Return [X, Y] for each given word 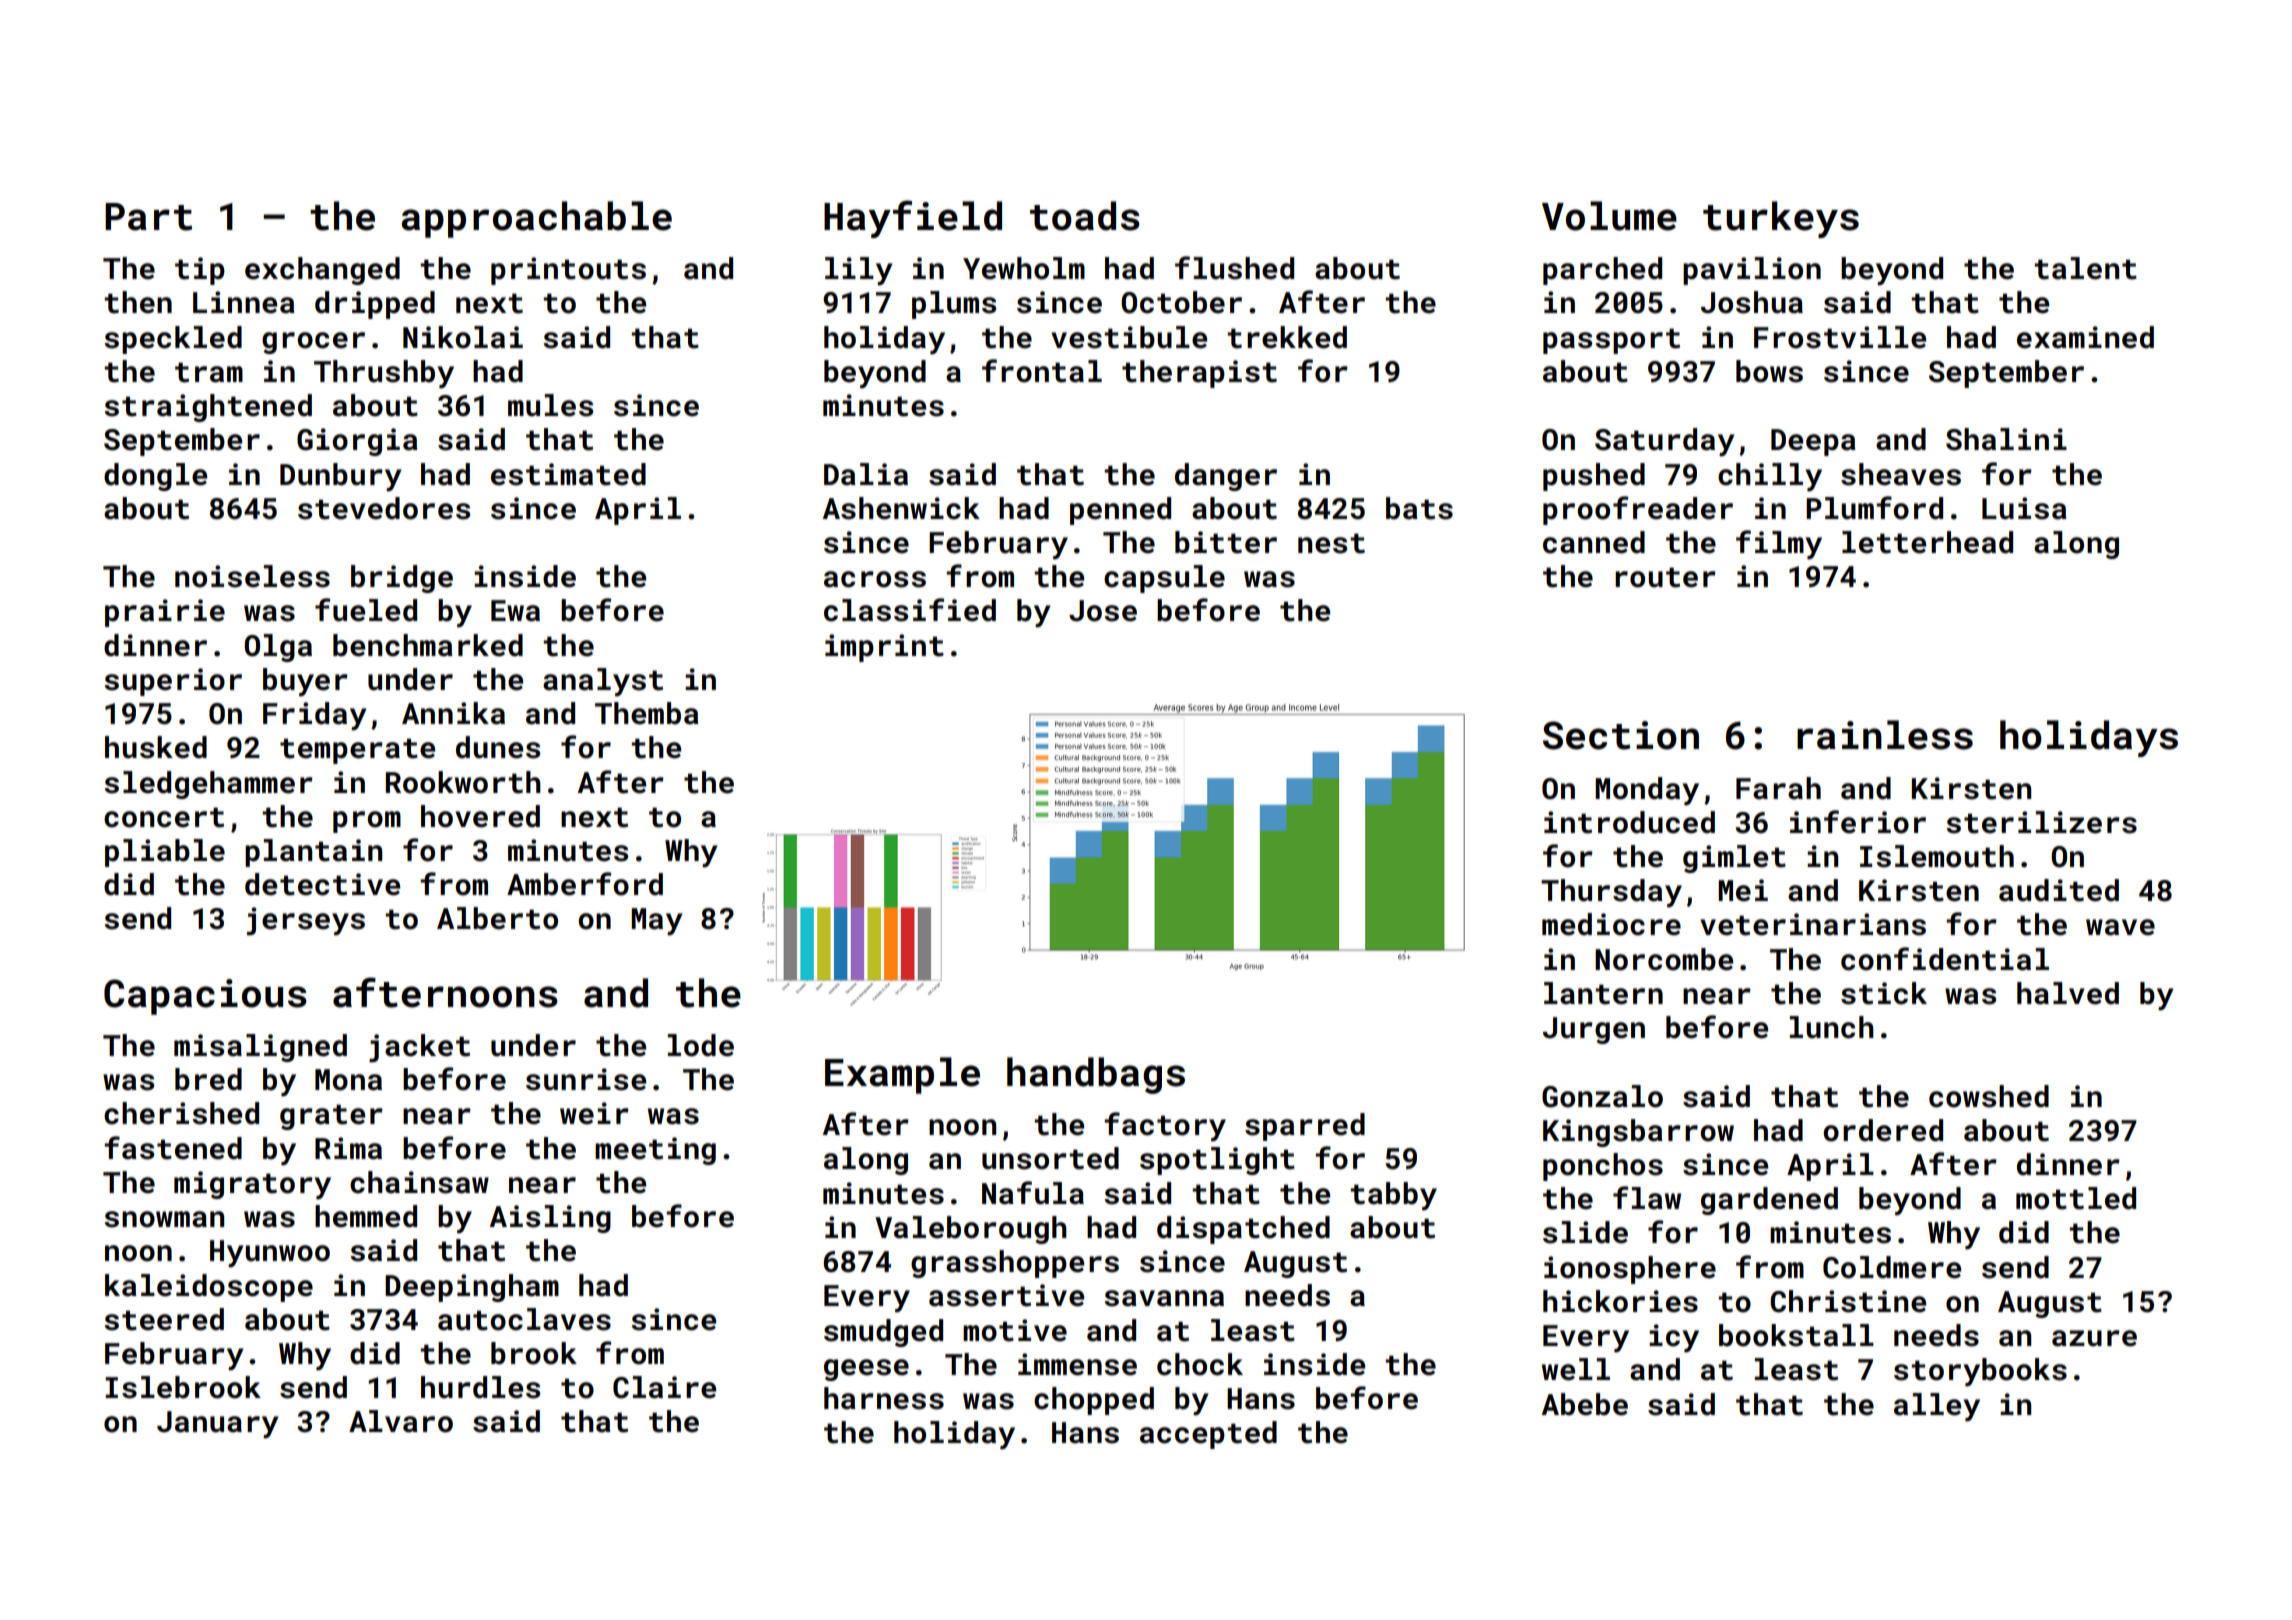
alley [1937, 1407]
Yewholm [1024, 268]
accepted [1208, 1435]
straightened [208, 408]
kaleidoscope [209, 1288]
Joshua [1752, 302]
